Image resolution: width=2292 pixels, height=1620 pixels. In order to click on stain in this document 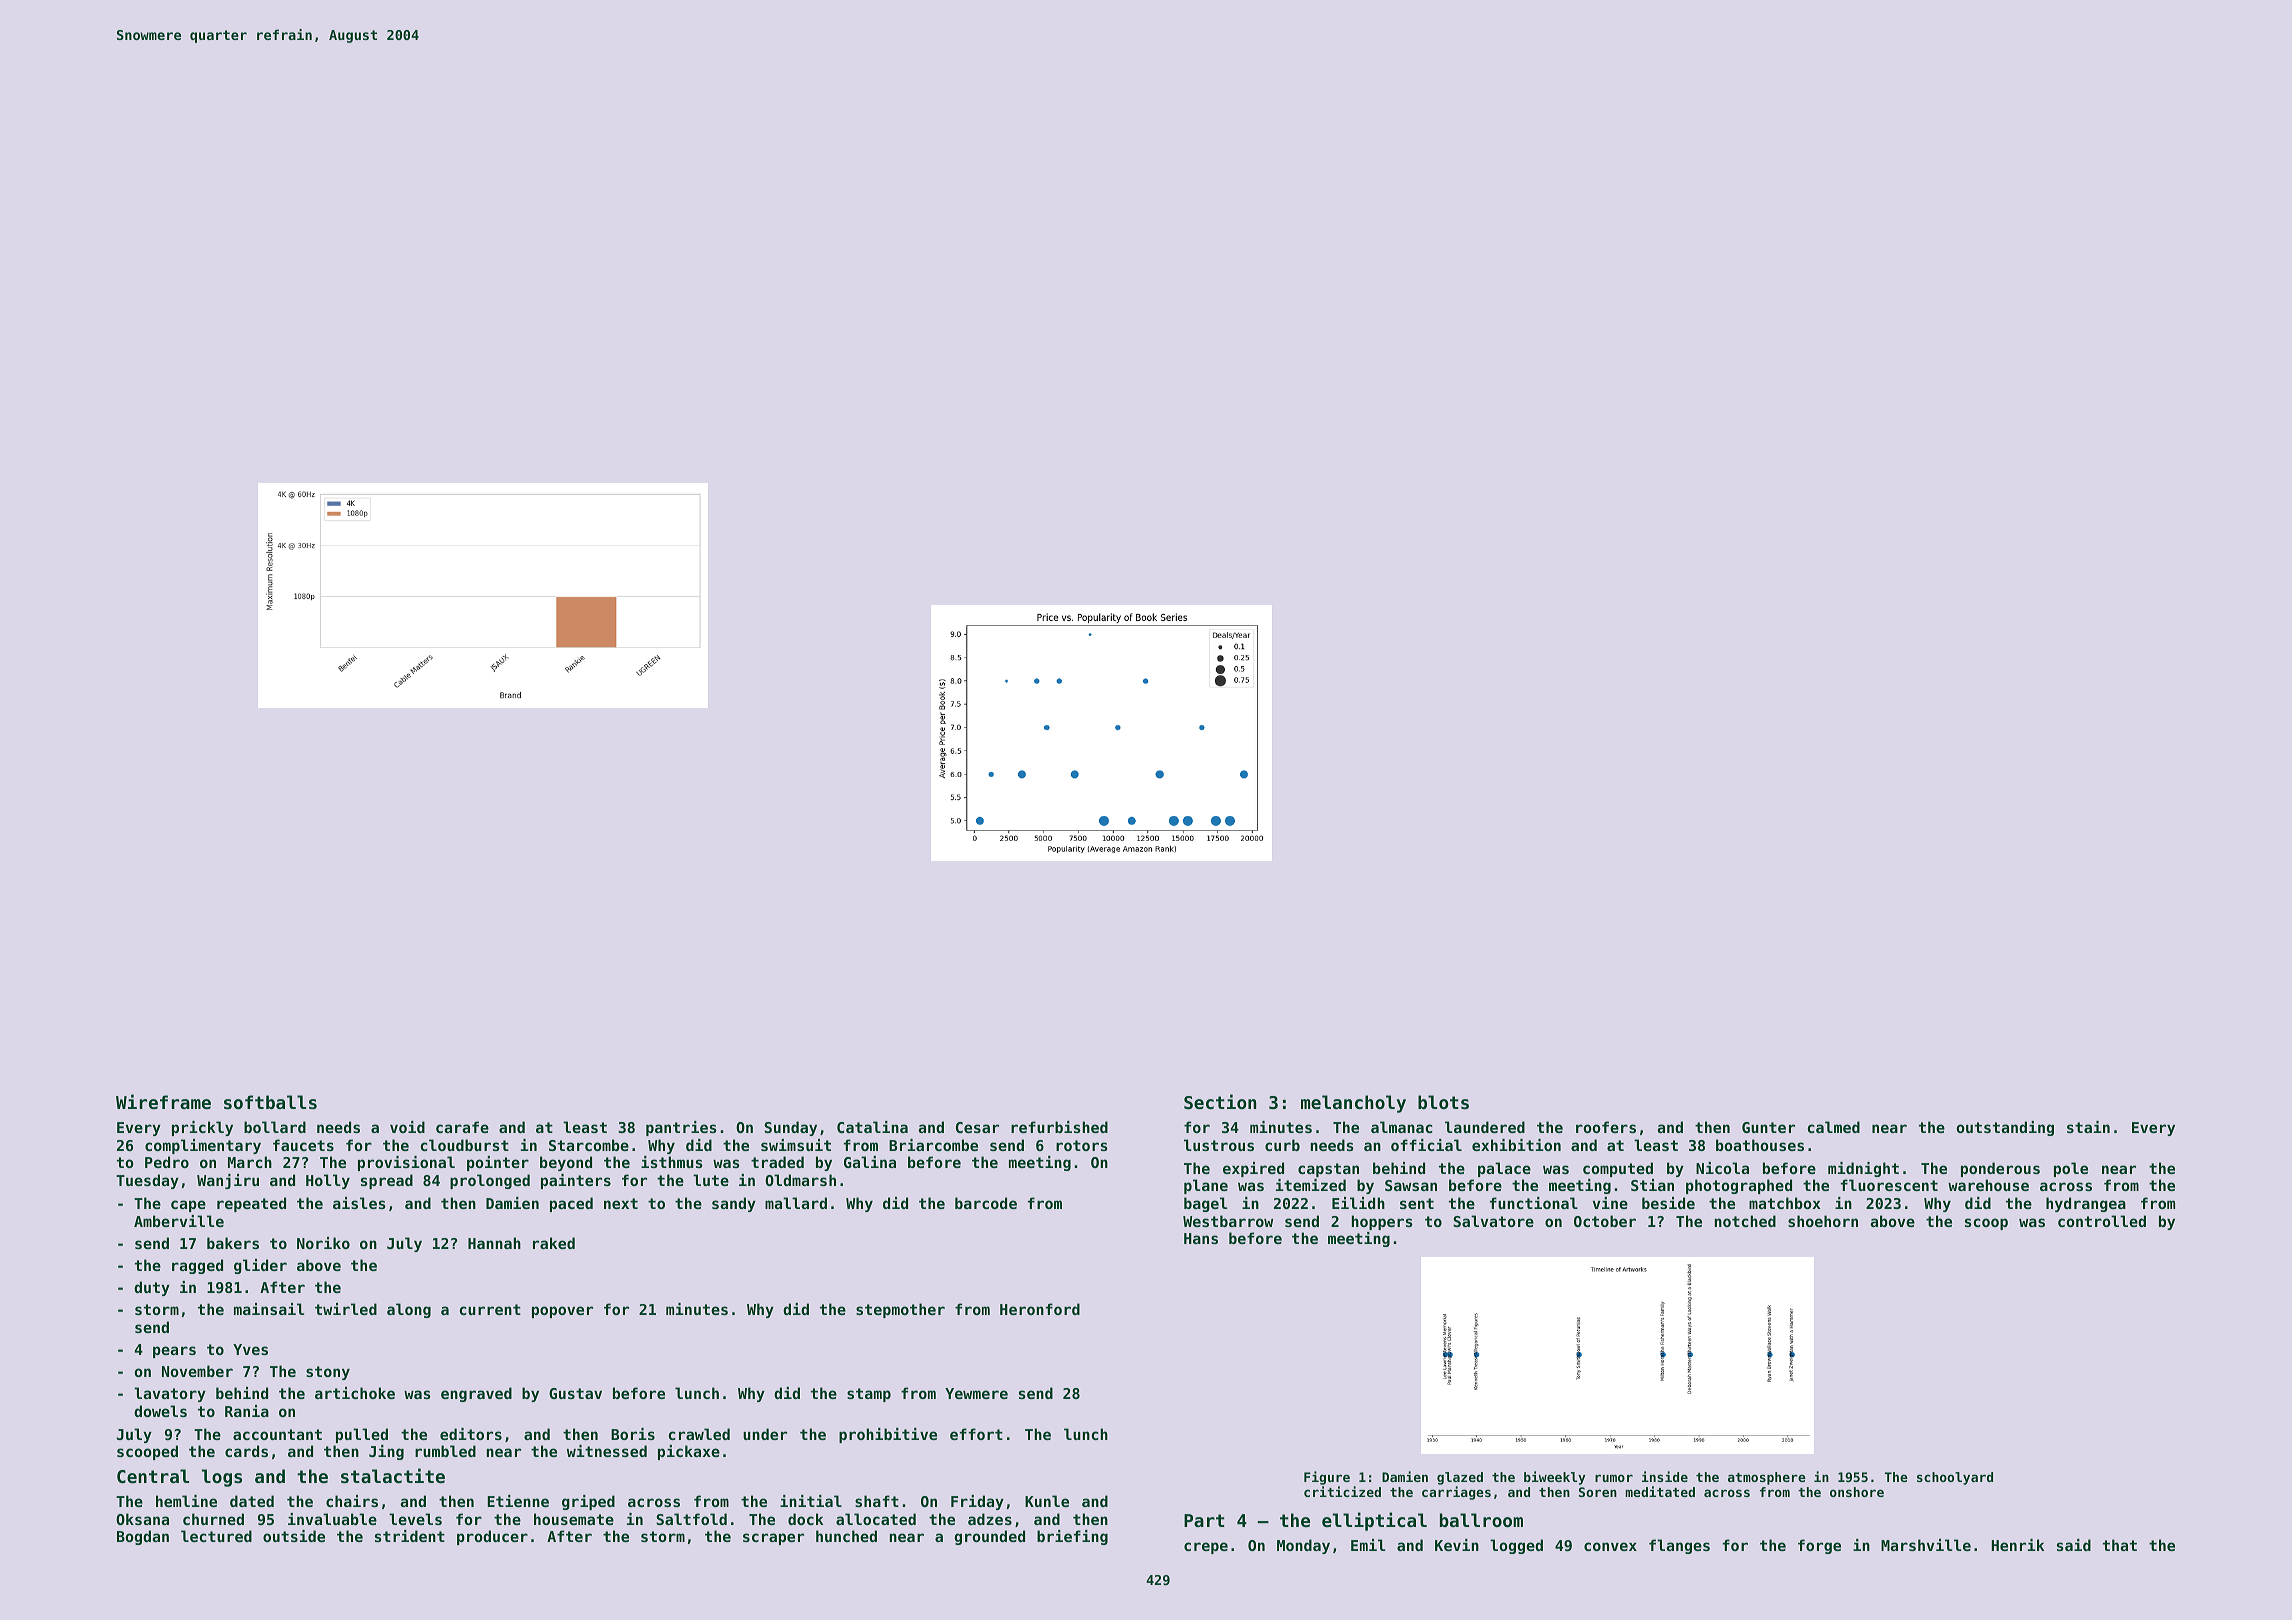, I will do `click(2088, 1127)`.
